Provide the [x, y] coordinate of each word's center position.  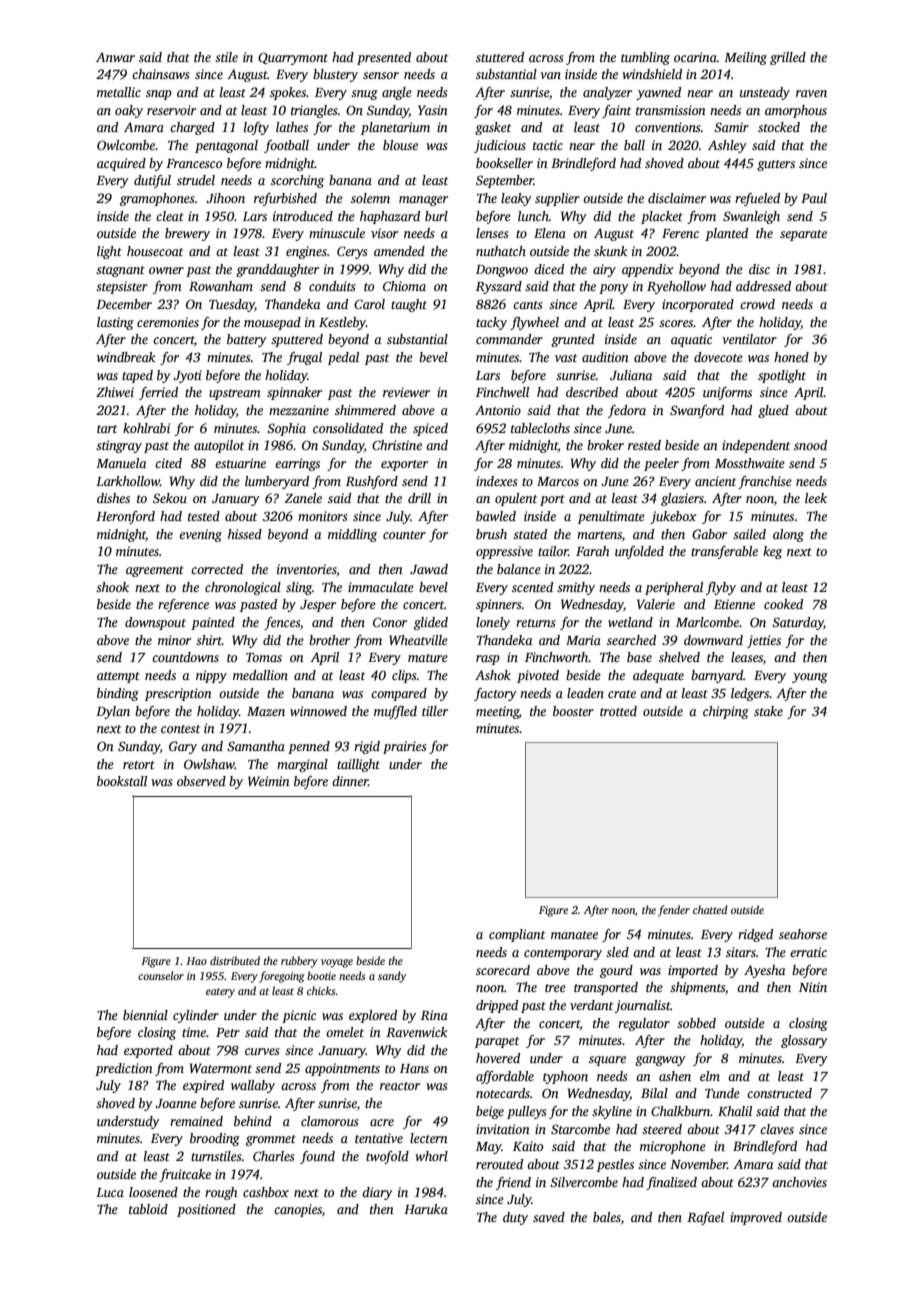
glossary [804, 1041]
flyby [721, 588]
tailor [553, 551]
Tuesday [232, 305]
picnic [299, 1016]
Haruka [426, 1209]
